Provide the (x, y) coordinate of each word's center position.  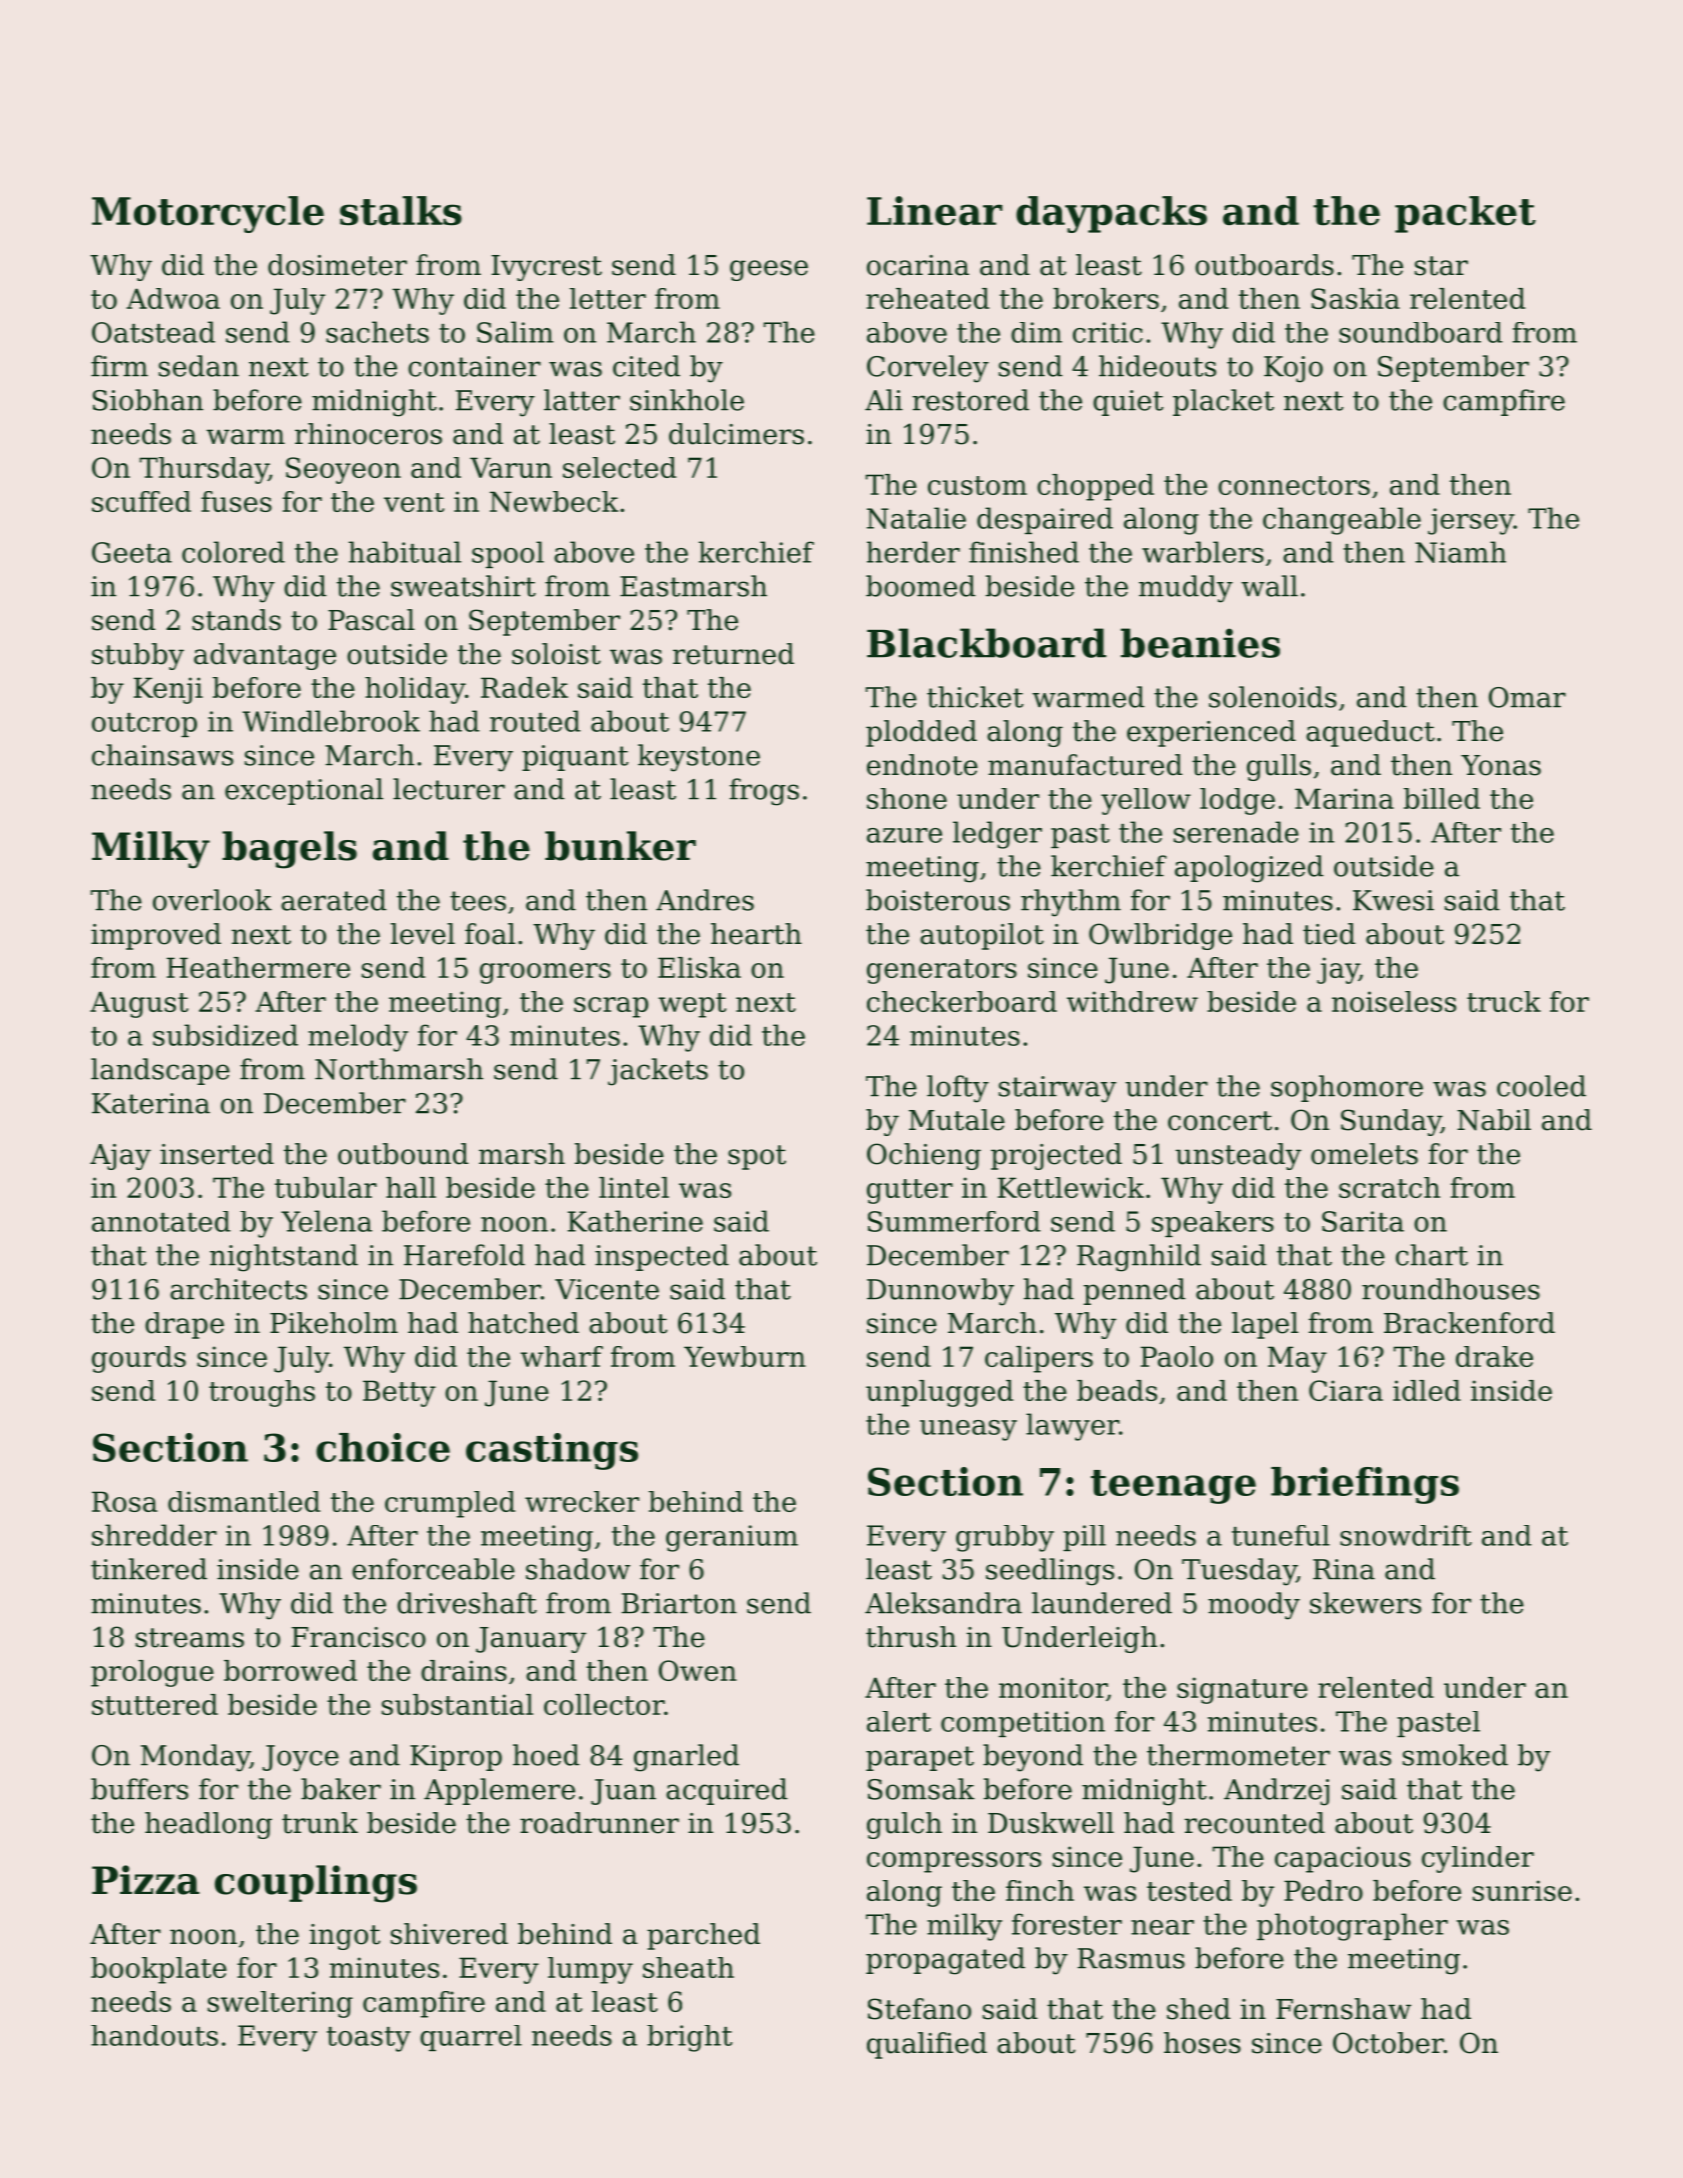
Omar (1527, 697)
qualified (927, 2045)
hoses (1202, 2043)
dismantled (244, 1501)
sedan (199, 366)
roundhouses (1451, 1289)
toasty (369, 2039)
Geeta (132, 552)
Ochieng (924, 1156)
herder (913, 552)
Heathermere (258, 967)
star (1441, 266)
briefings (1365, 1485)
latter (582, 400)
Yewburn (745, 1356)
